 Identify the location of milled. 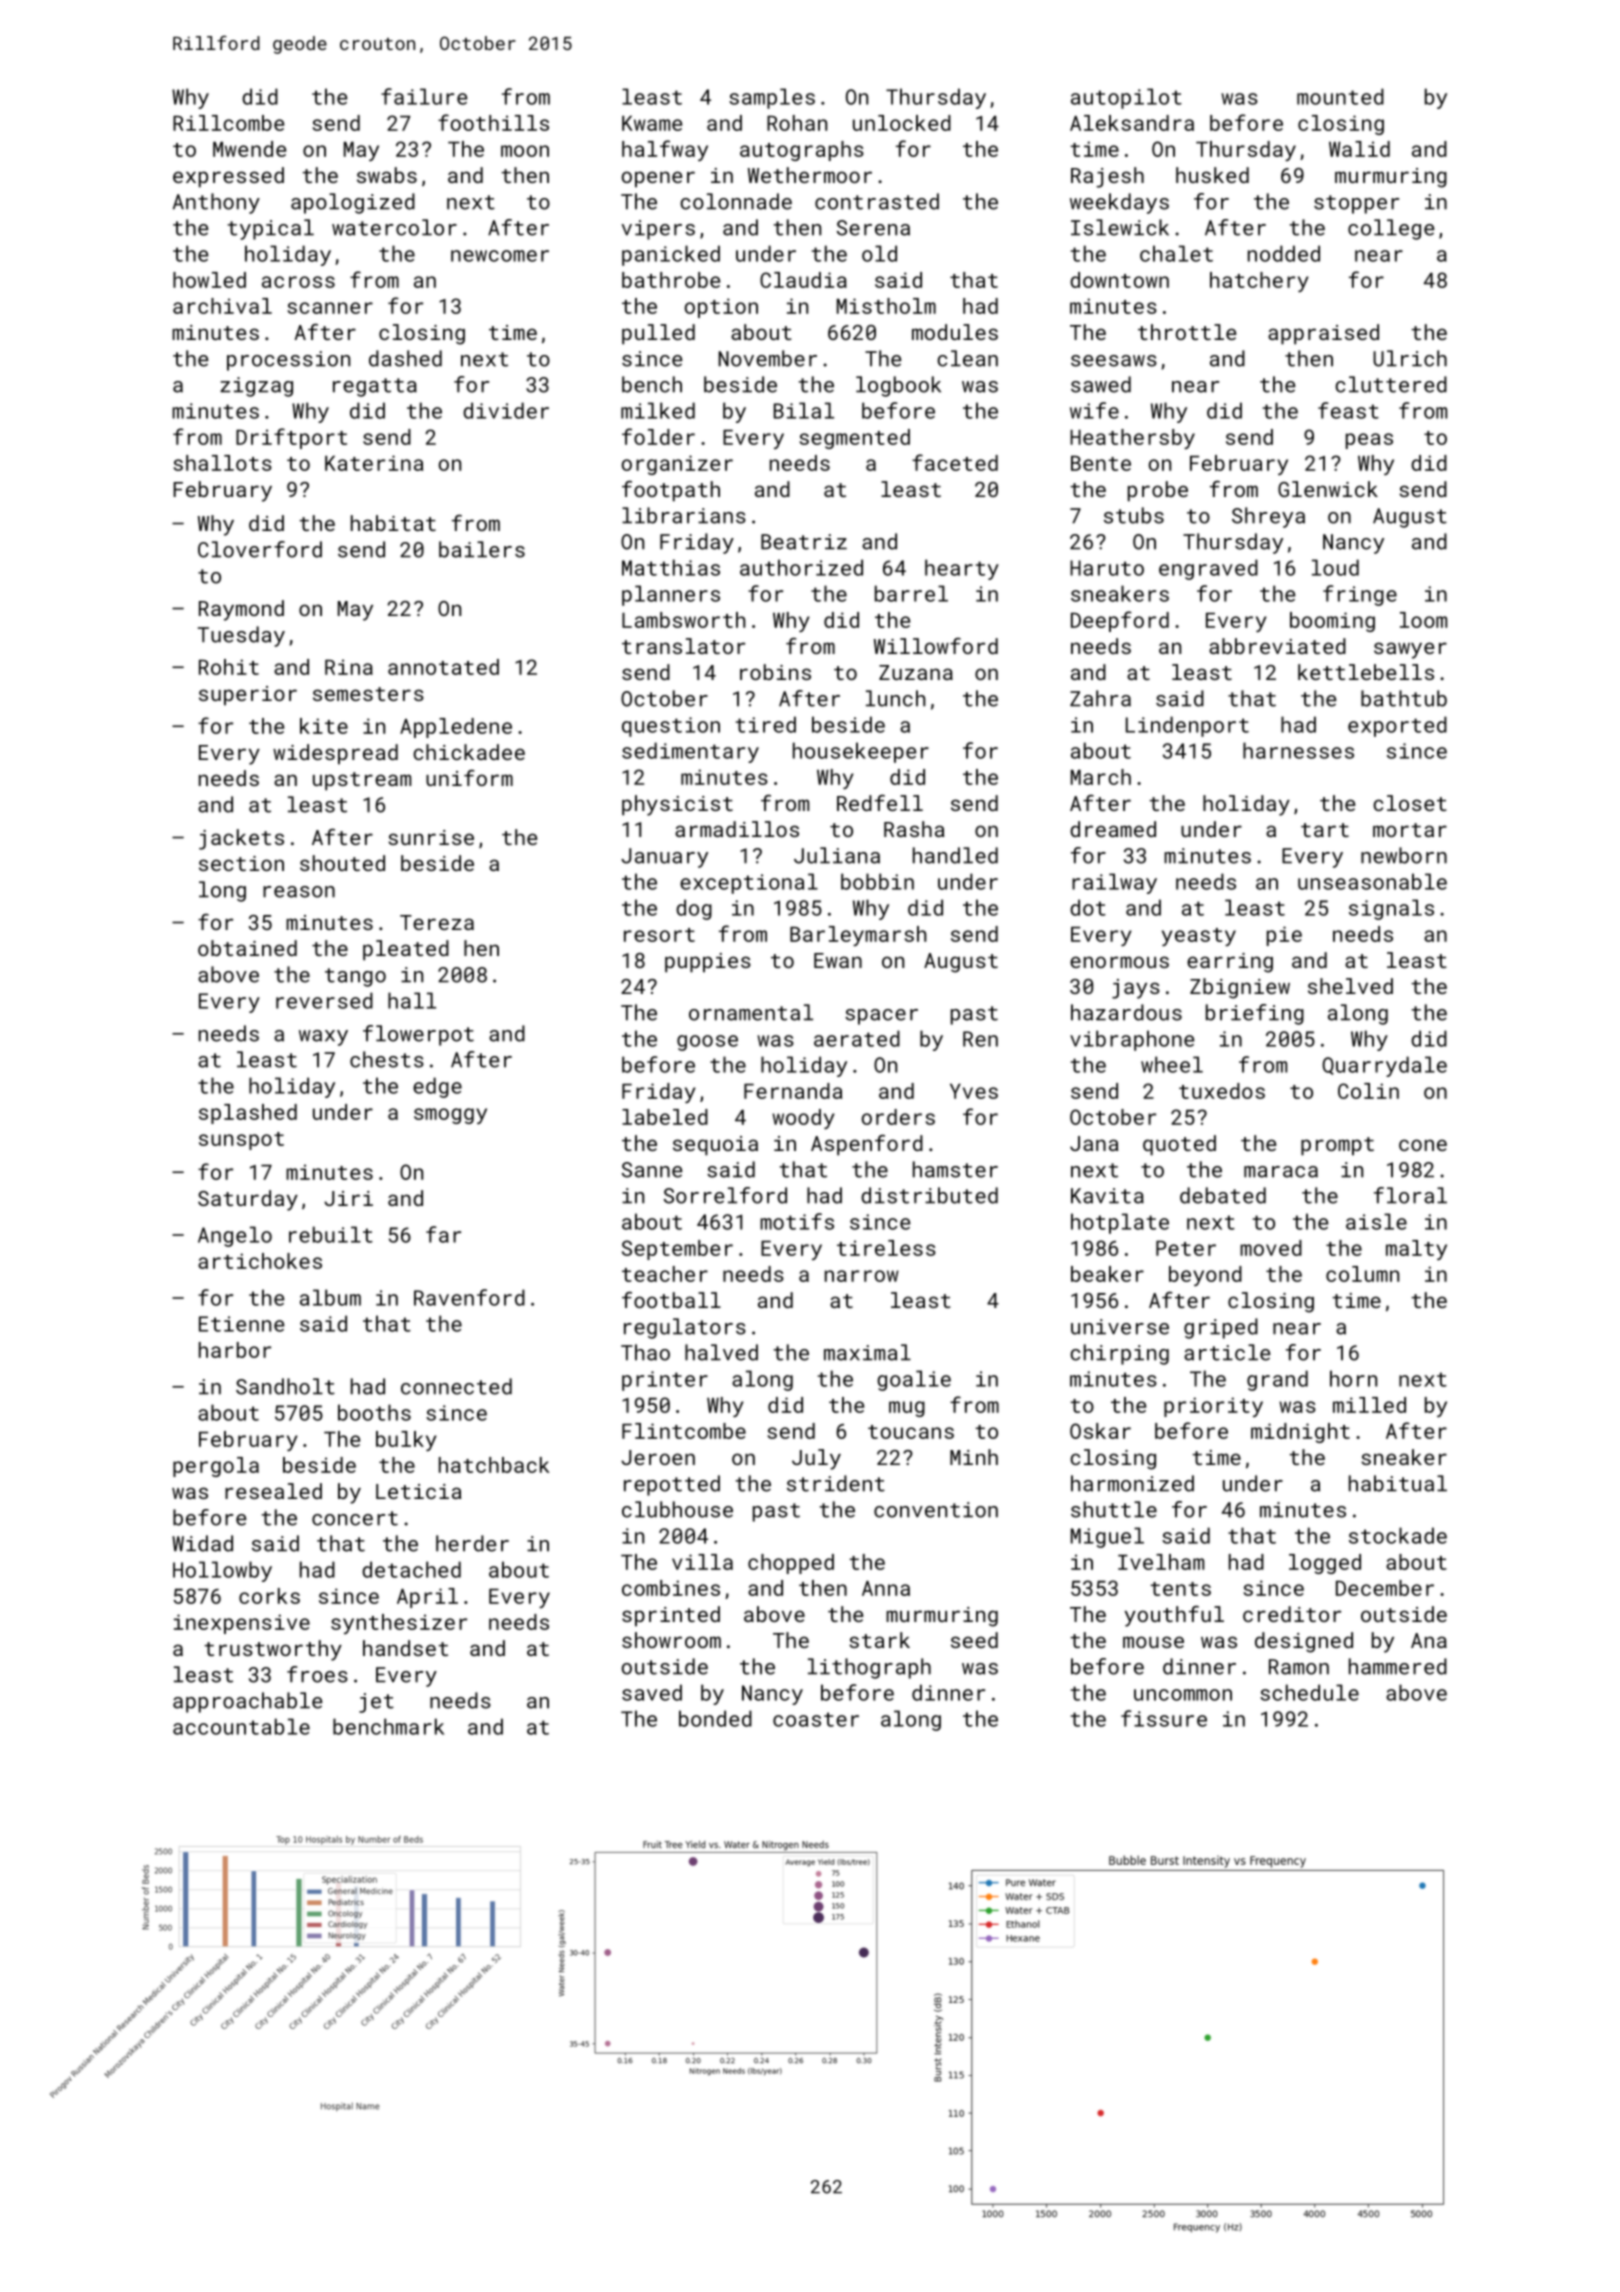
(1369, 1405).
